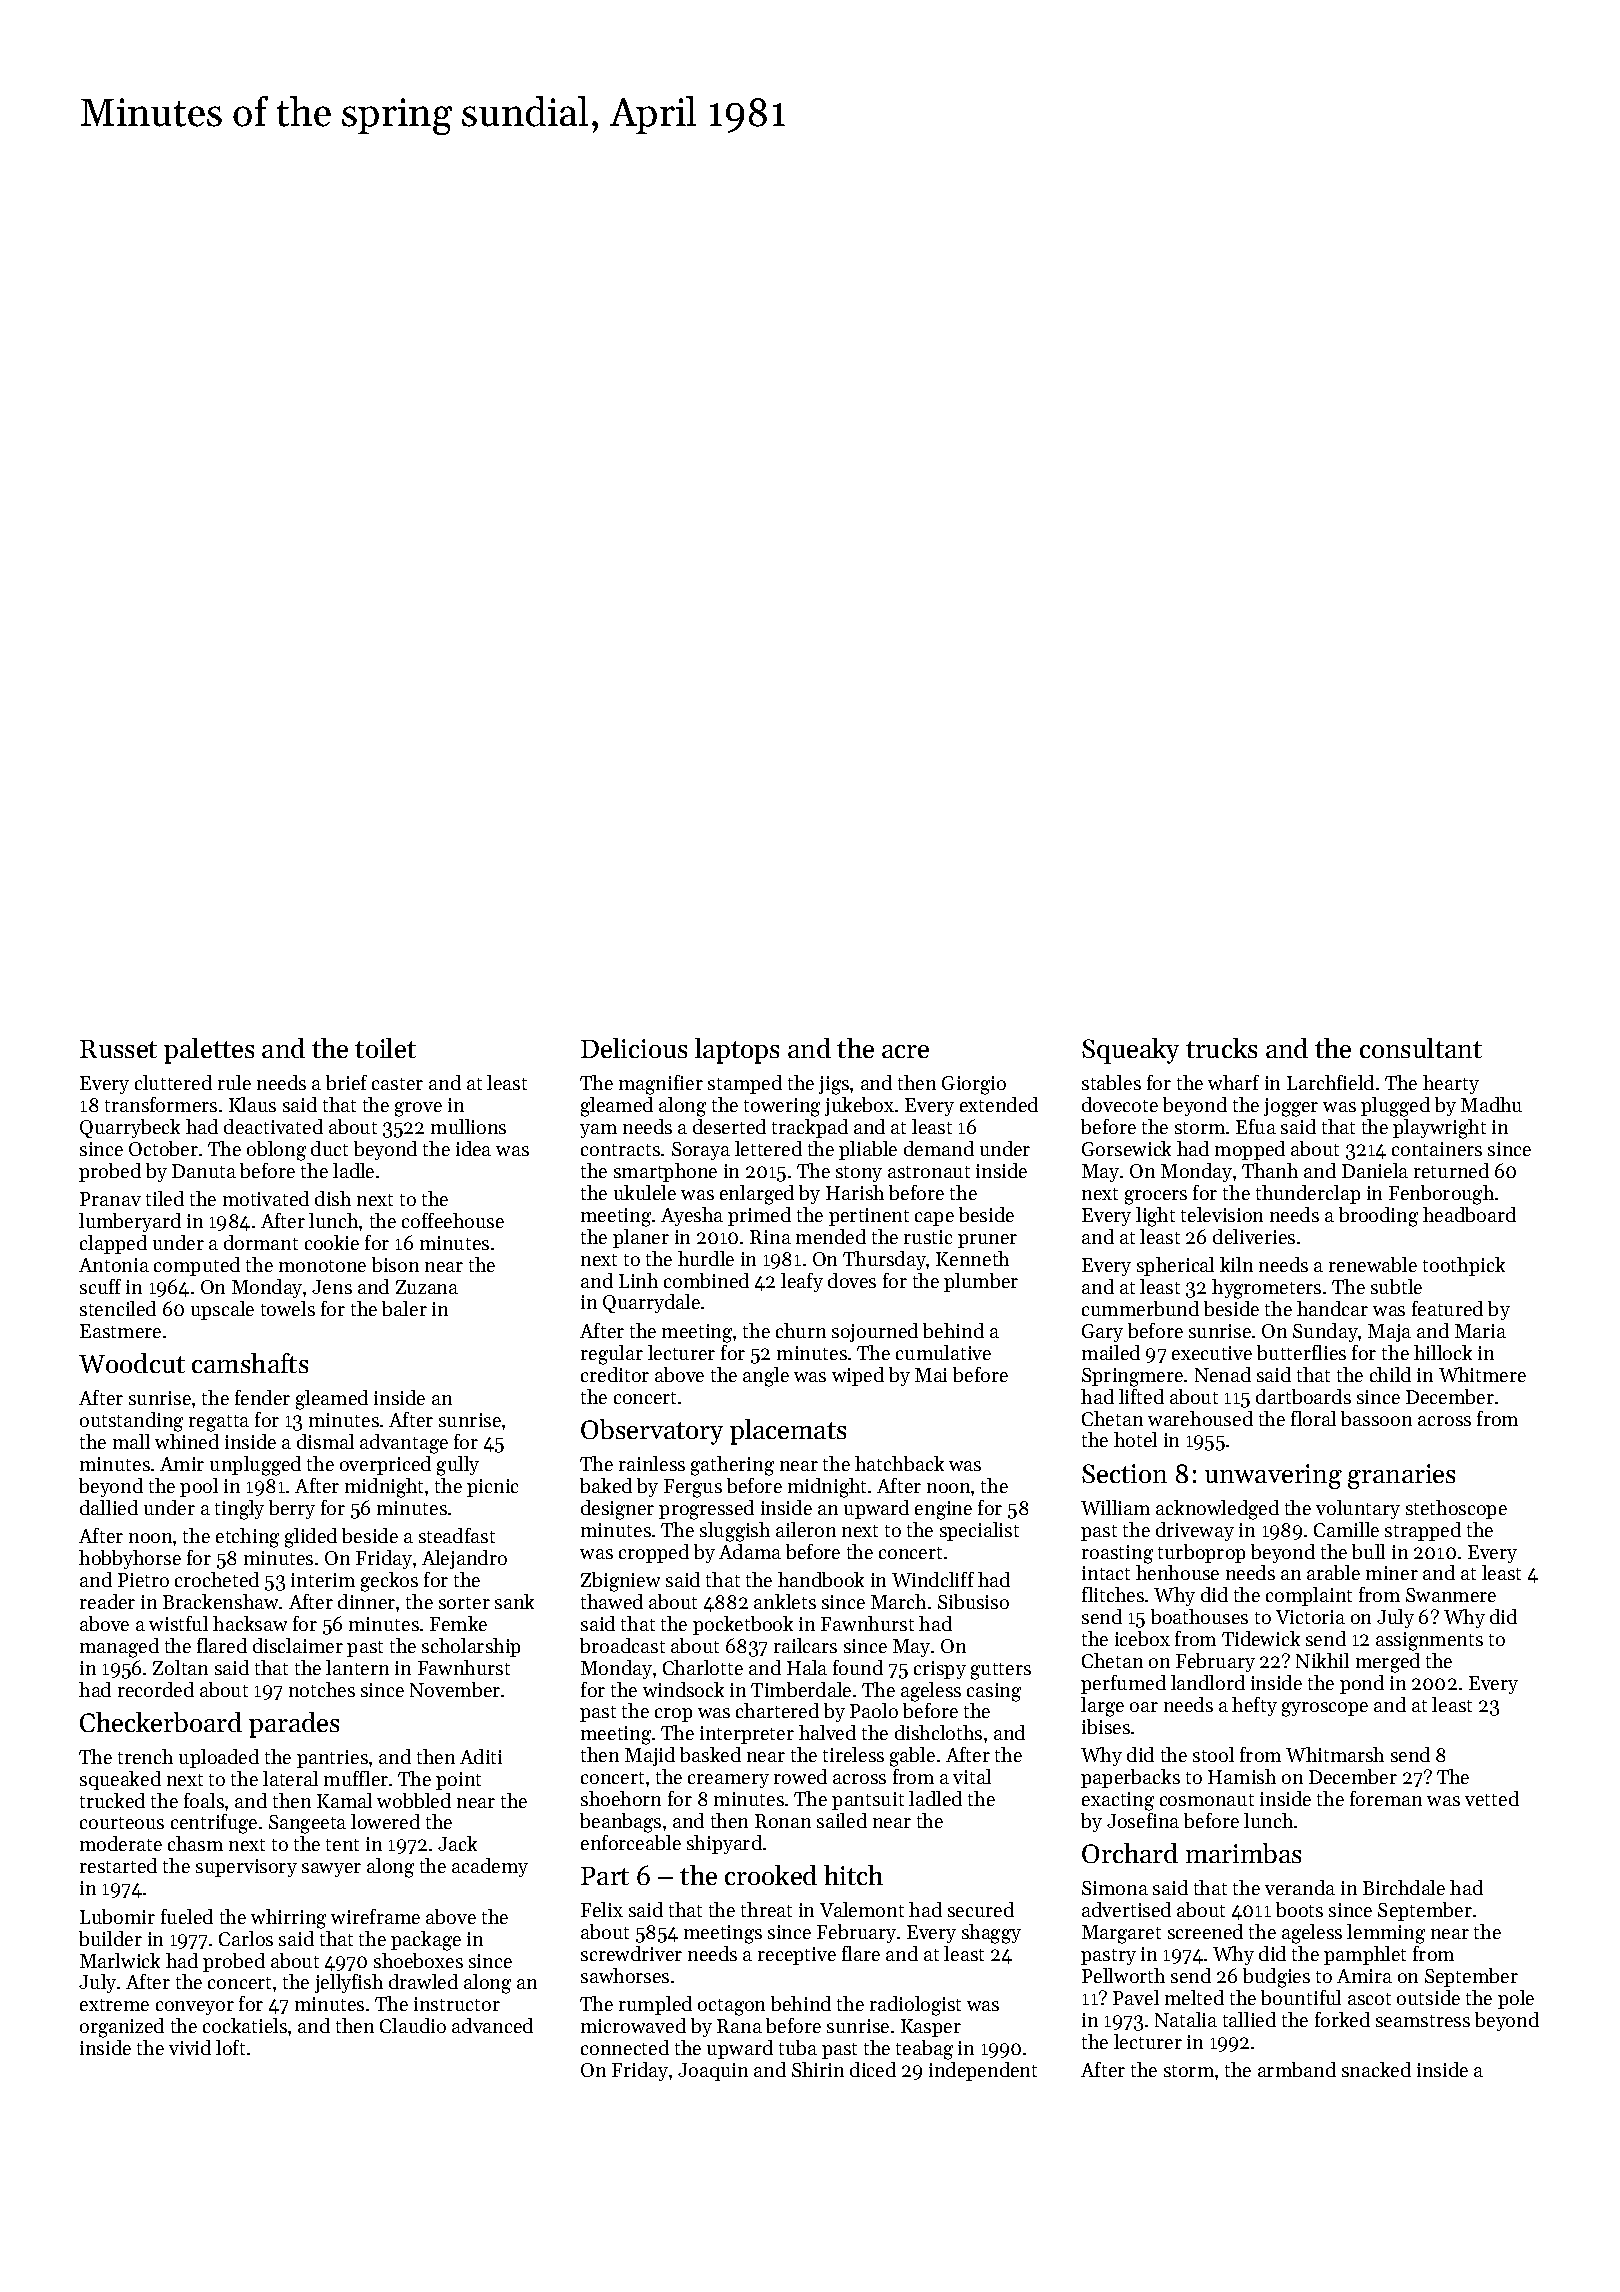  What do you see at coordinates (298, 1645) in the screenshot?
I see `disclaimer` at bounding box center [298, 1645].
